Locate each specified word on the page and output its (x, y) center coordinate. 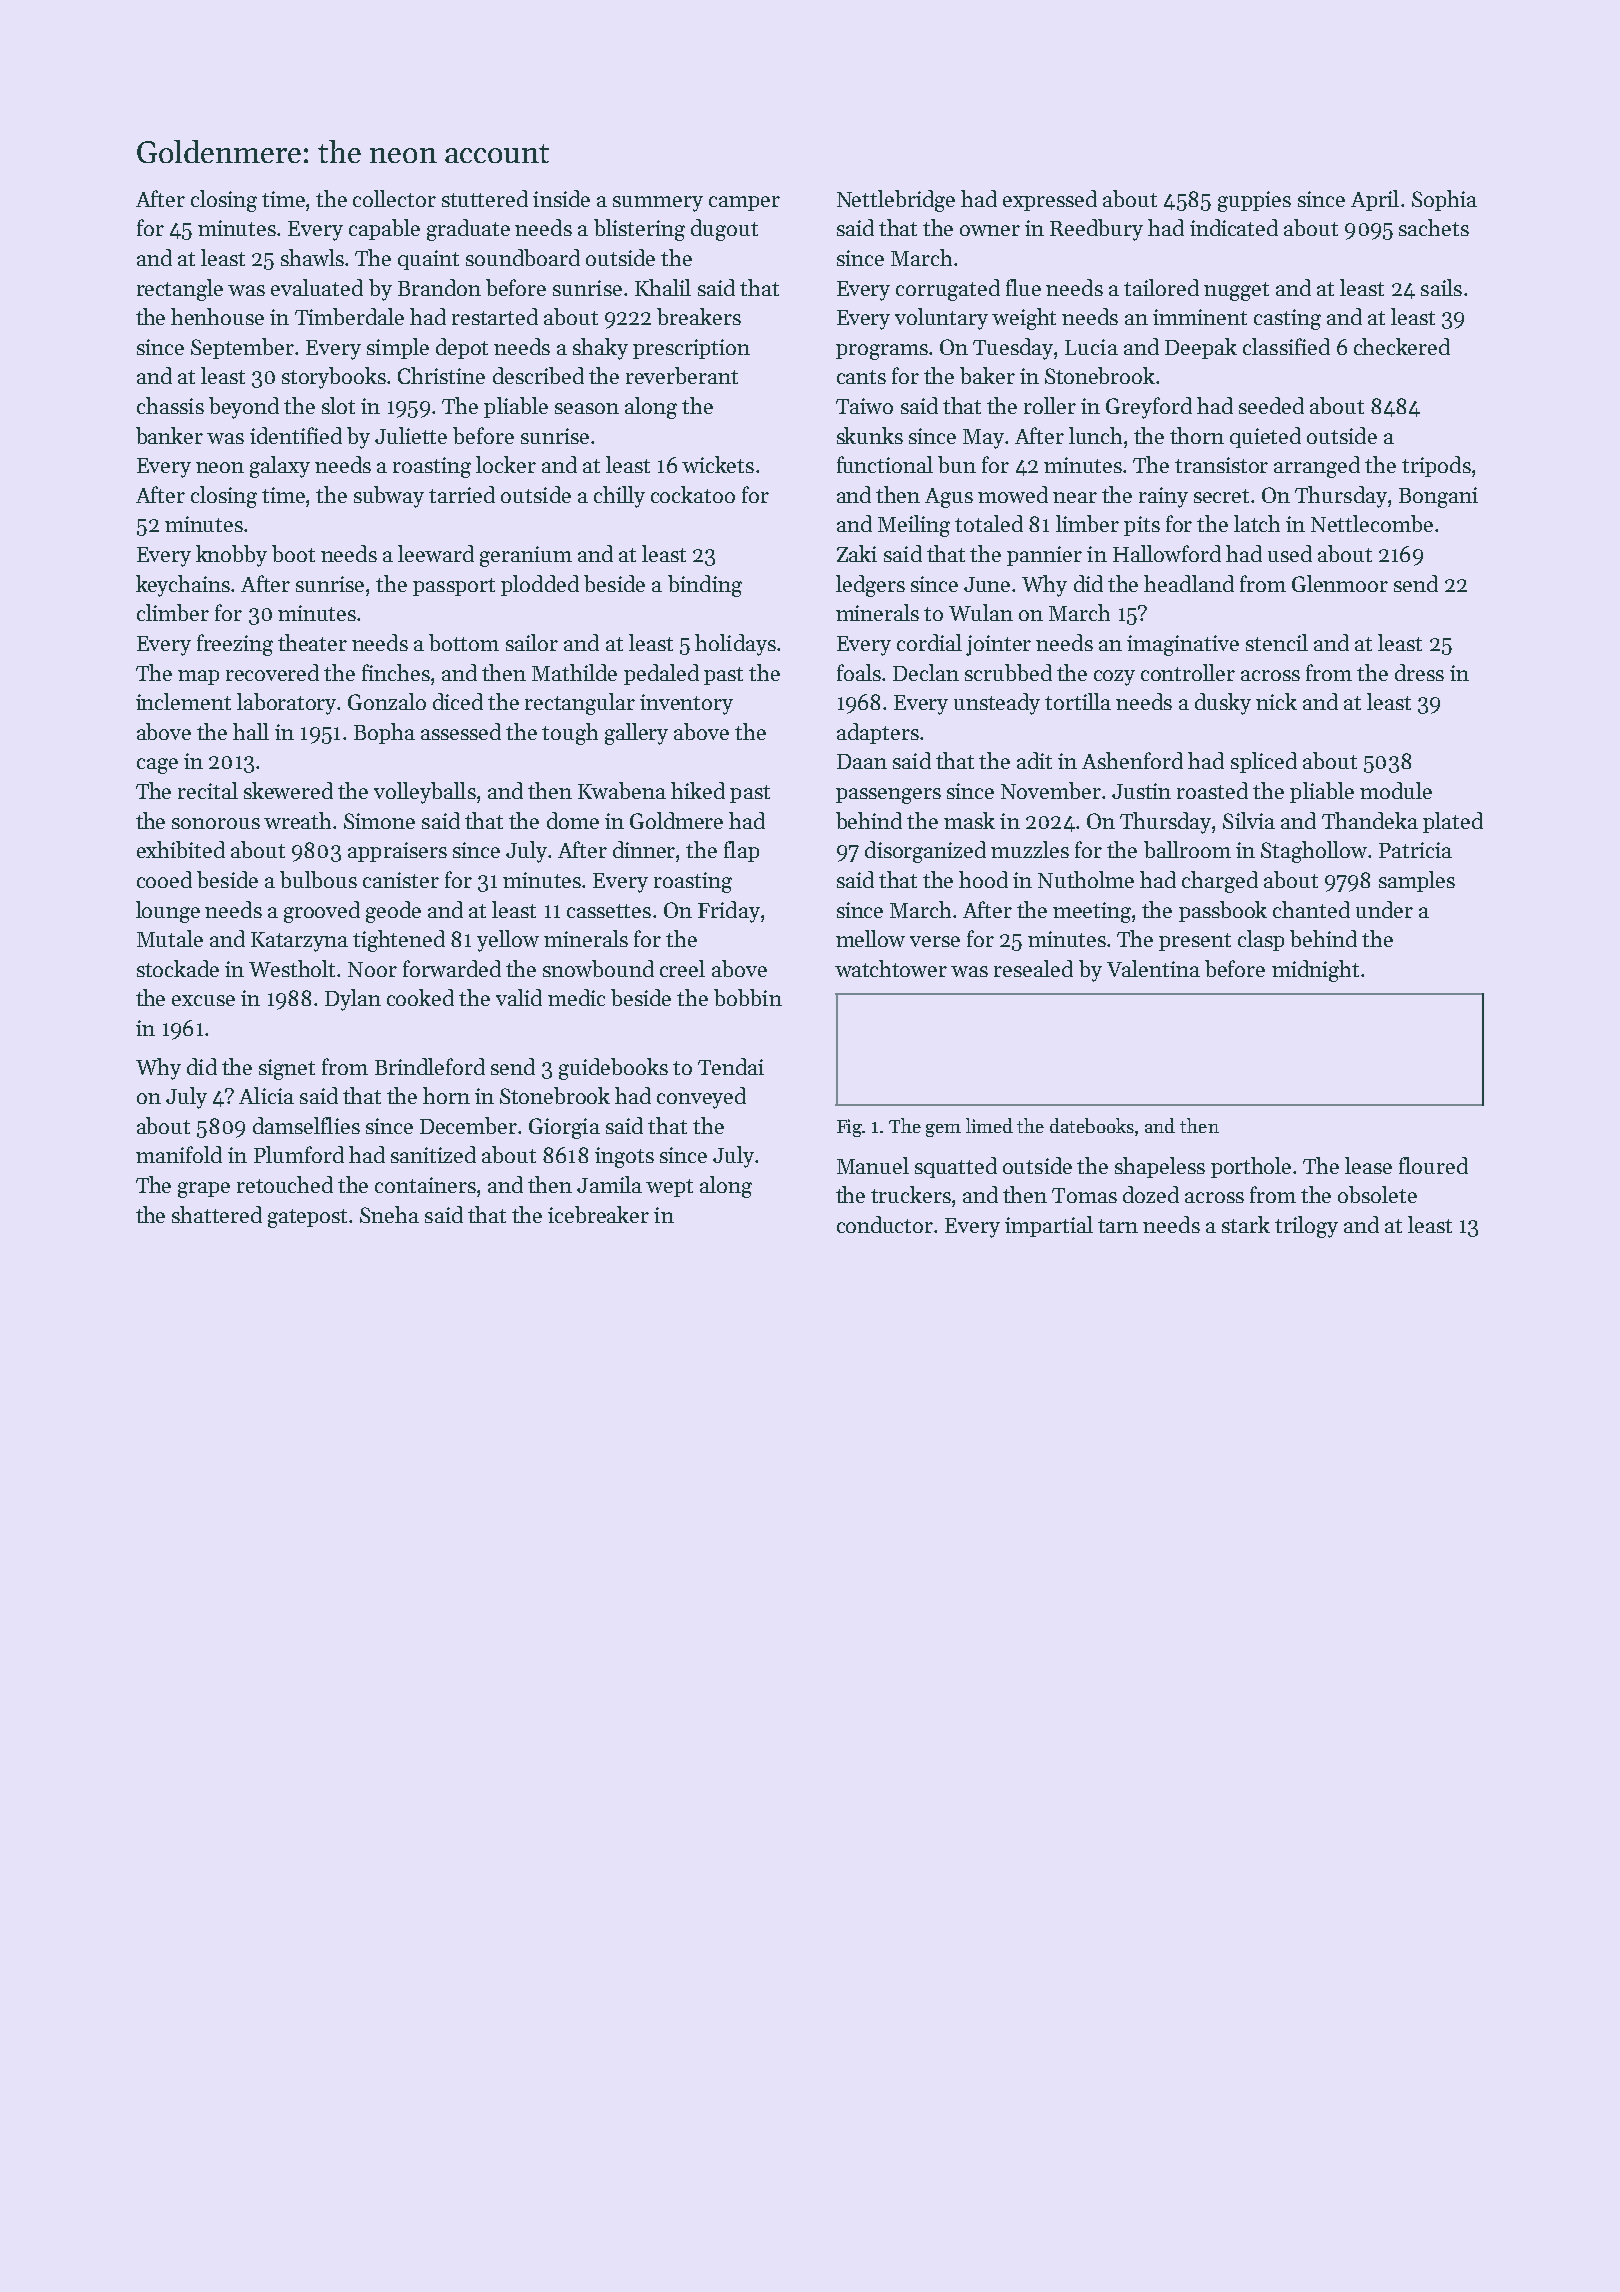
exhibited (181, 849)
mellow (870, 938)
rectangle (180, 290)
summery (658, 204)
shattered (217, 1214)
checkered (1402, 346)
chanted (1311, 909)
